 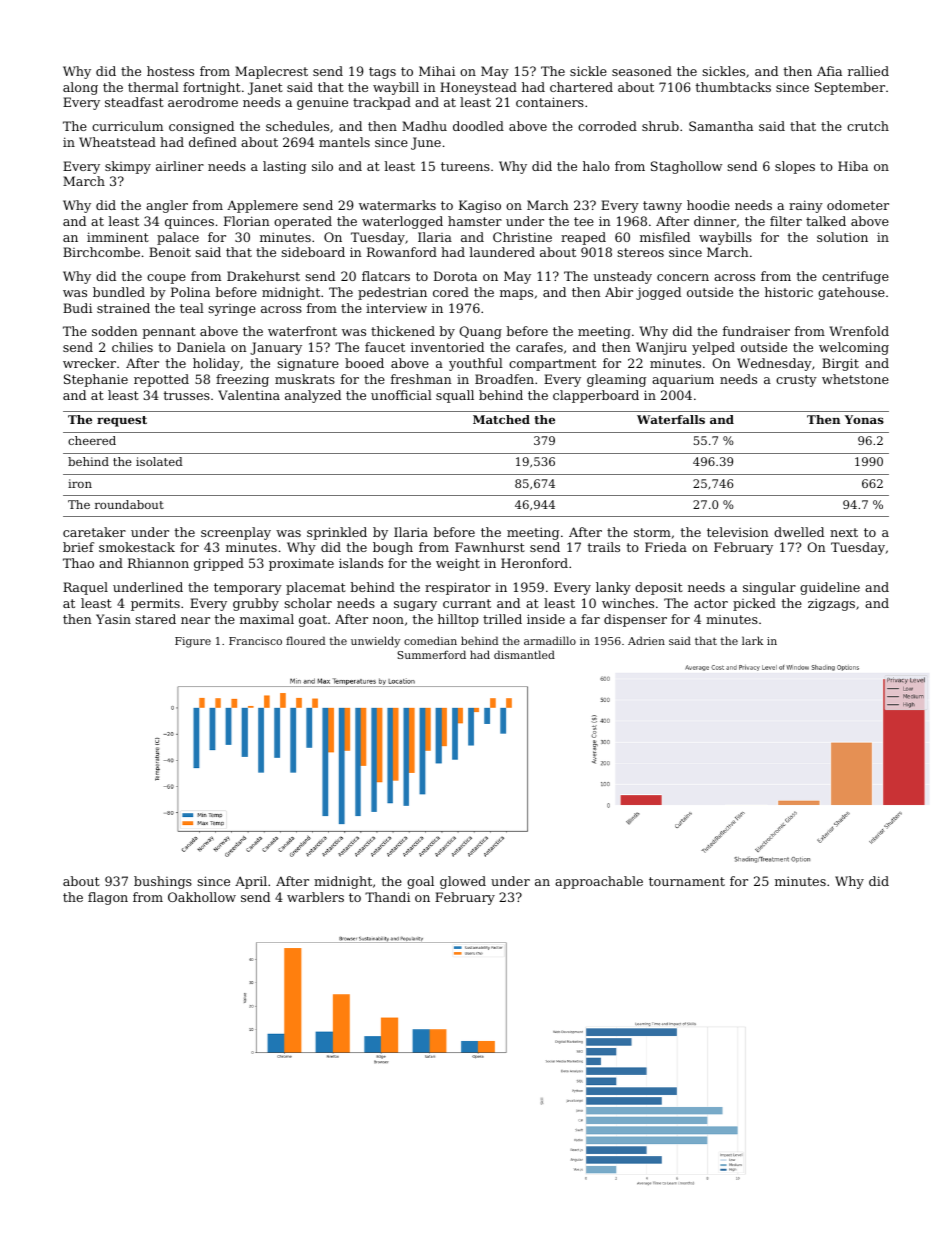 What do you see at coordinates (78, 547) in the document?
I see `brief` at bounding box center [78, 547].
